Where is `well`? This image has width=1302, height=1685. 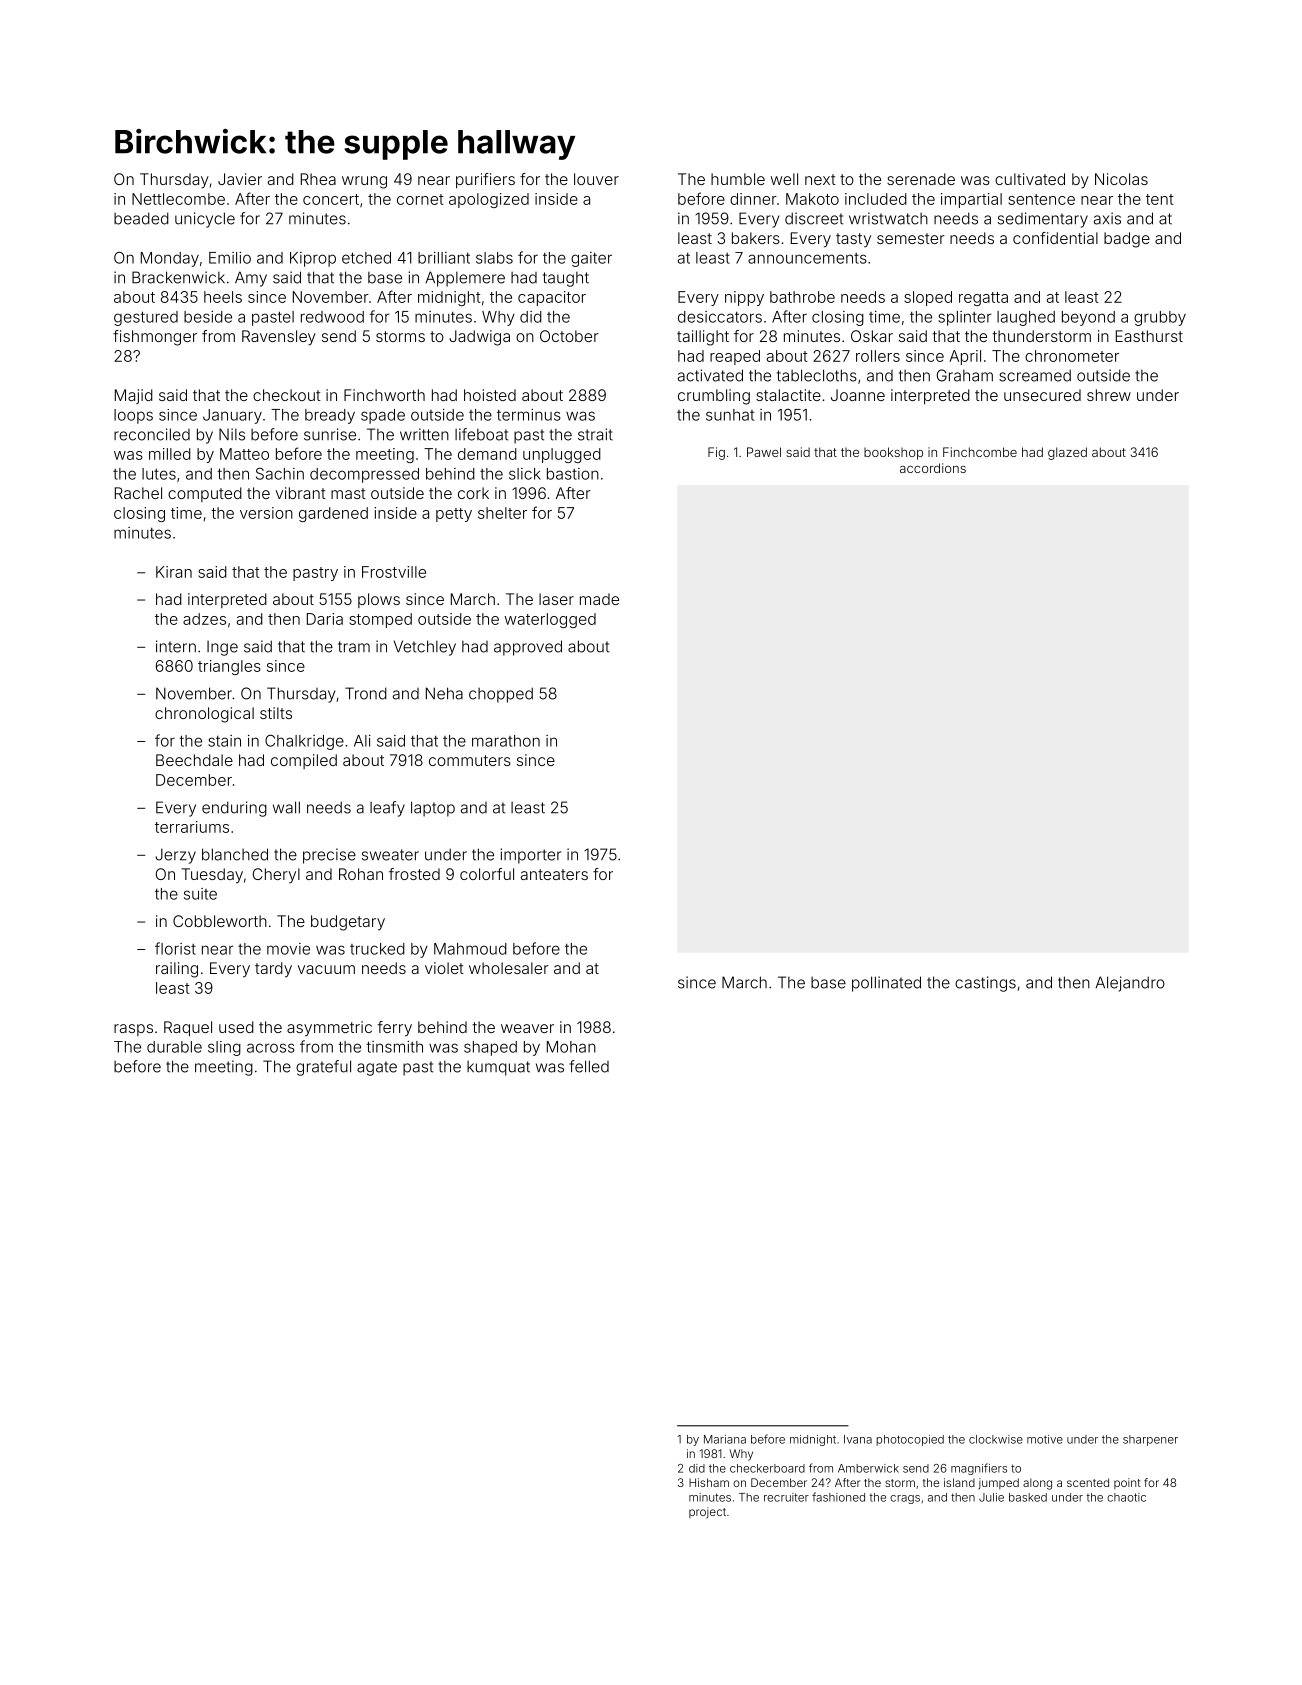
well is located at coordinates (784, 179).
